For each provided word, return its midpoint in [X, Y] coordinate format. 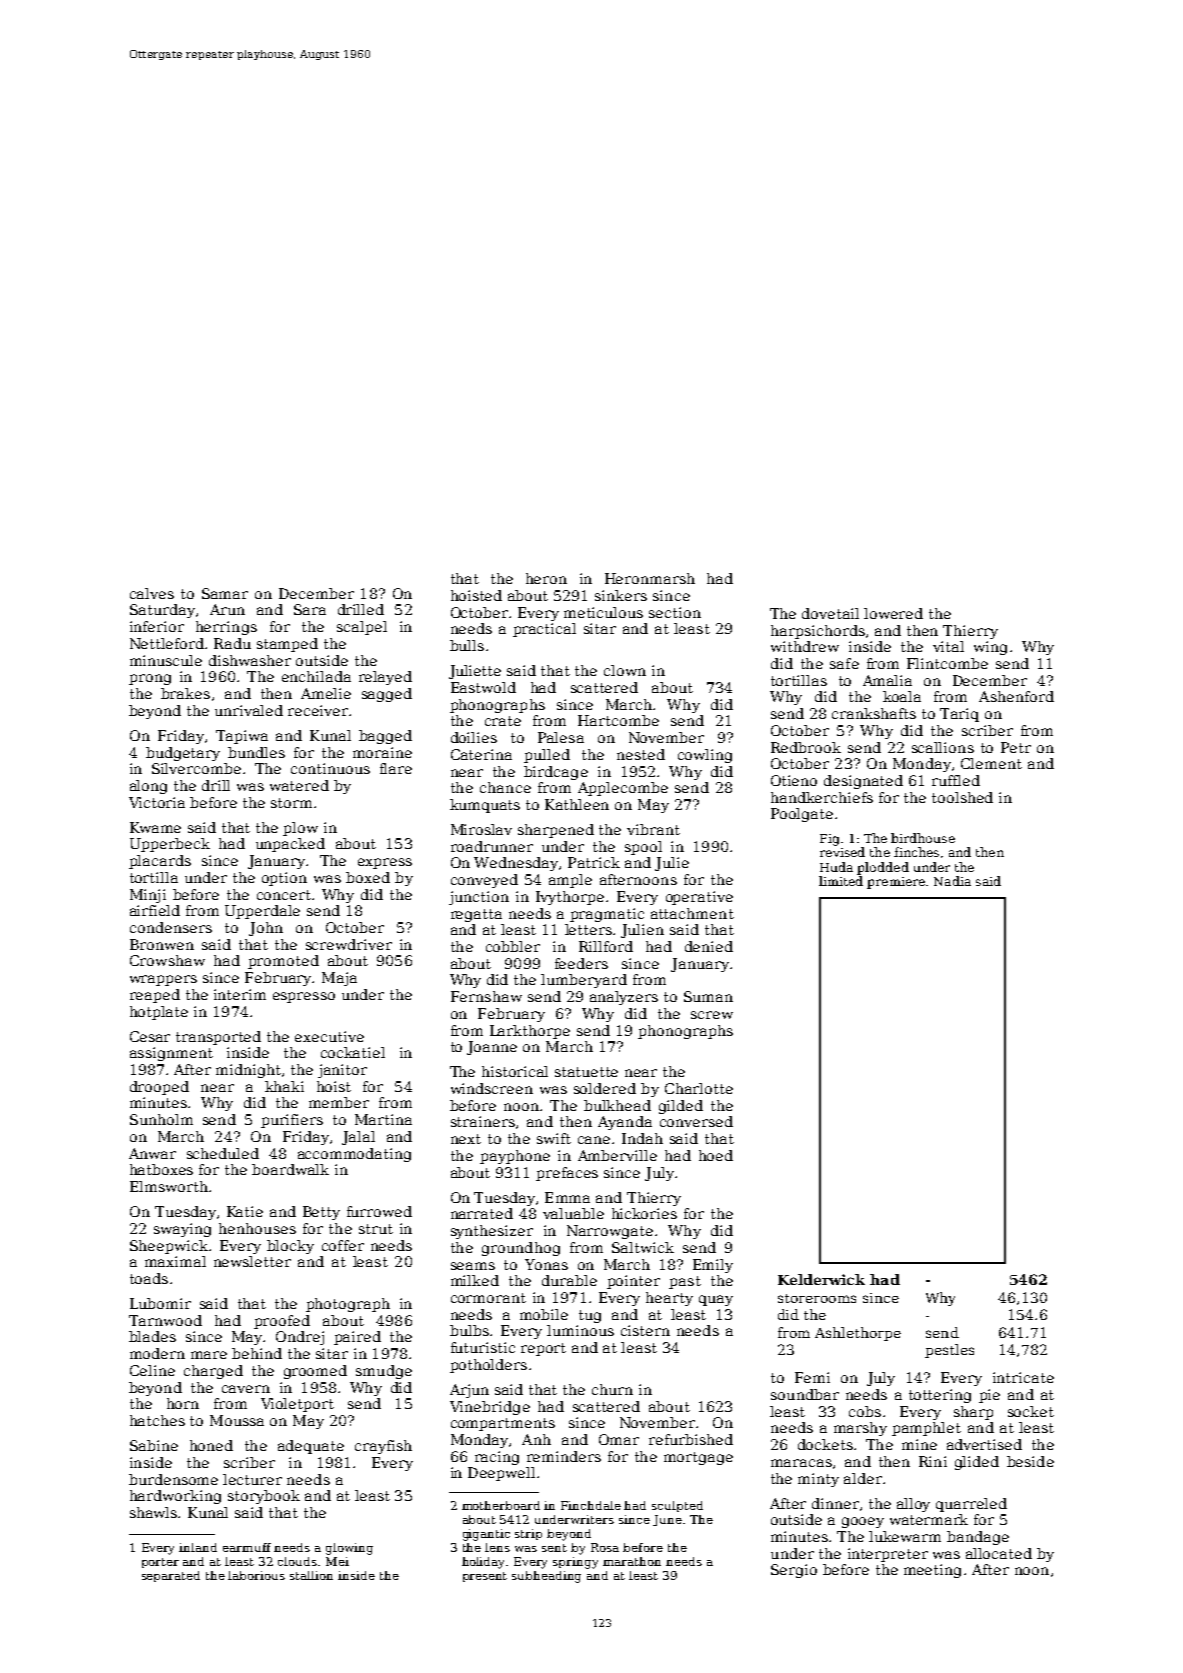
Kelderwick [821, 1279]
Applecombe [623, 789]
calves [152, 593]
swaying [182, 1230]
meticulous [603, 612]
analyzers [624, 998]
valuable [573, 1213]
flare [396, 768]
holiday [484, 1563]
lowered [893, 613]
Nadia [952, 881]
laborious [256, 1575]
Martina [383, 1119]
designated [863, 782]
